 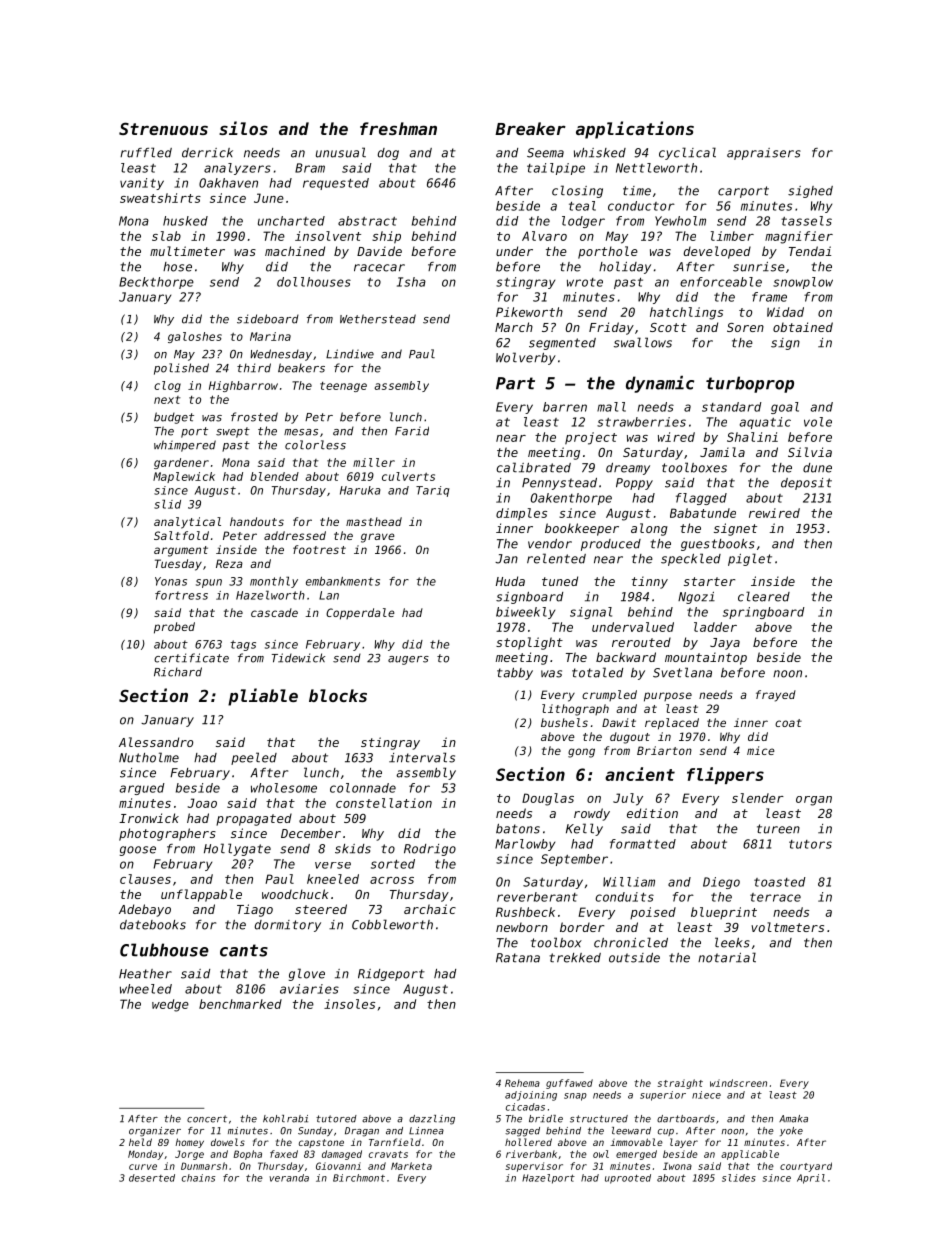 What do you see at coordinates (433, 491) in the image?
I see `Tariq` at bounding box center [433, 491].
